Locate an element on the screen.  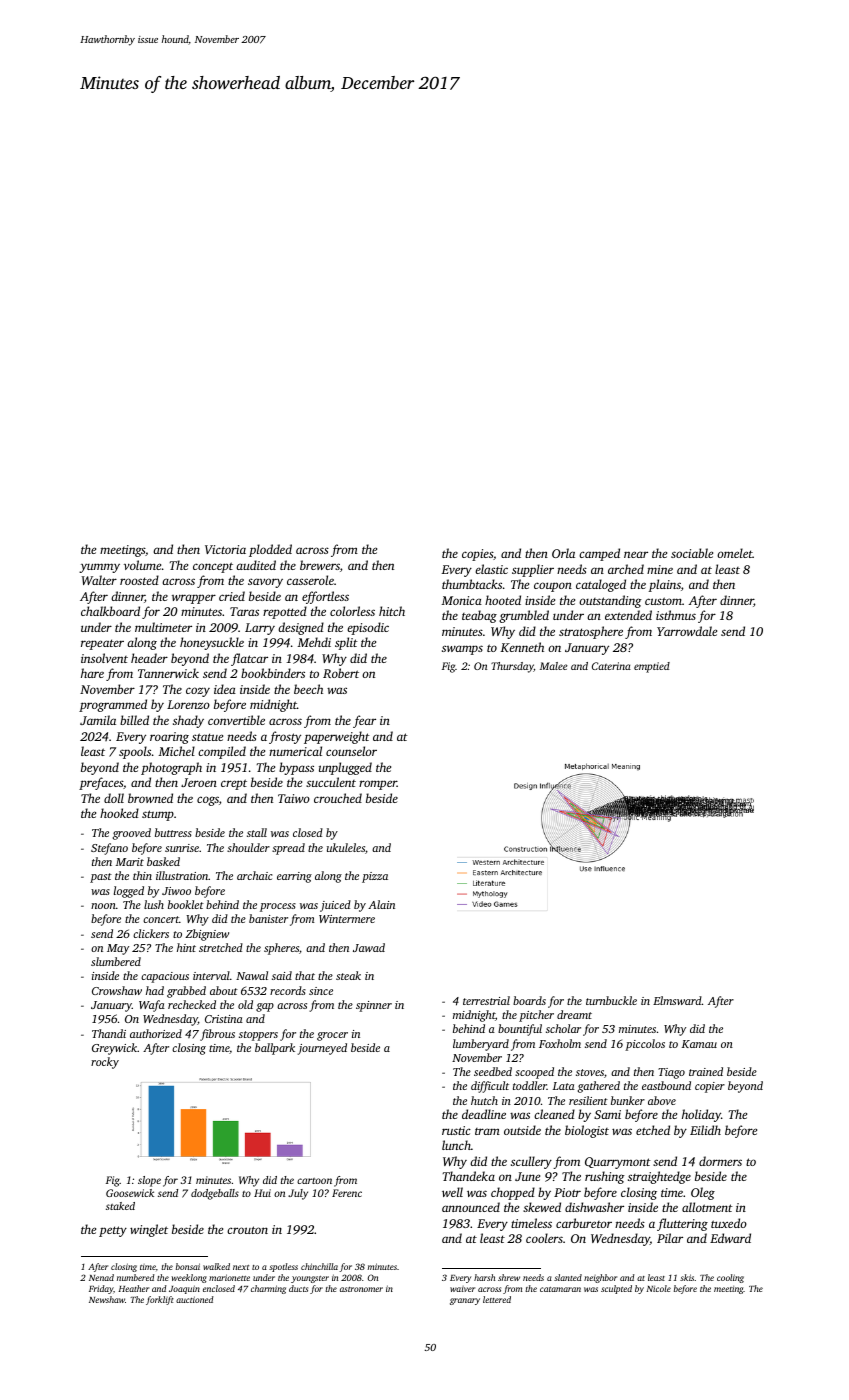
turnbuckle is located at coordinates (611, 1000).
